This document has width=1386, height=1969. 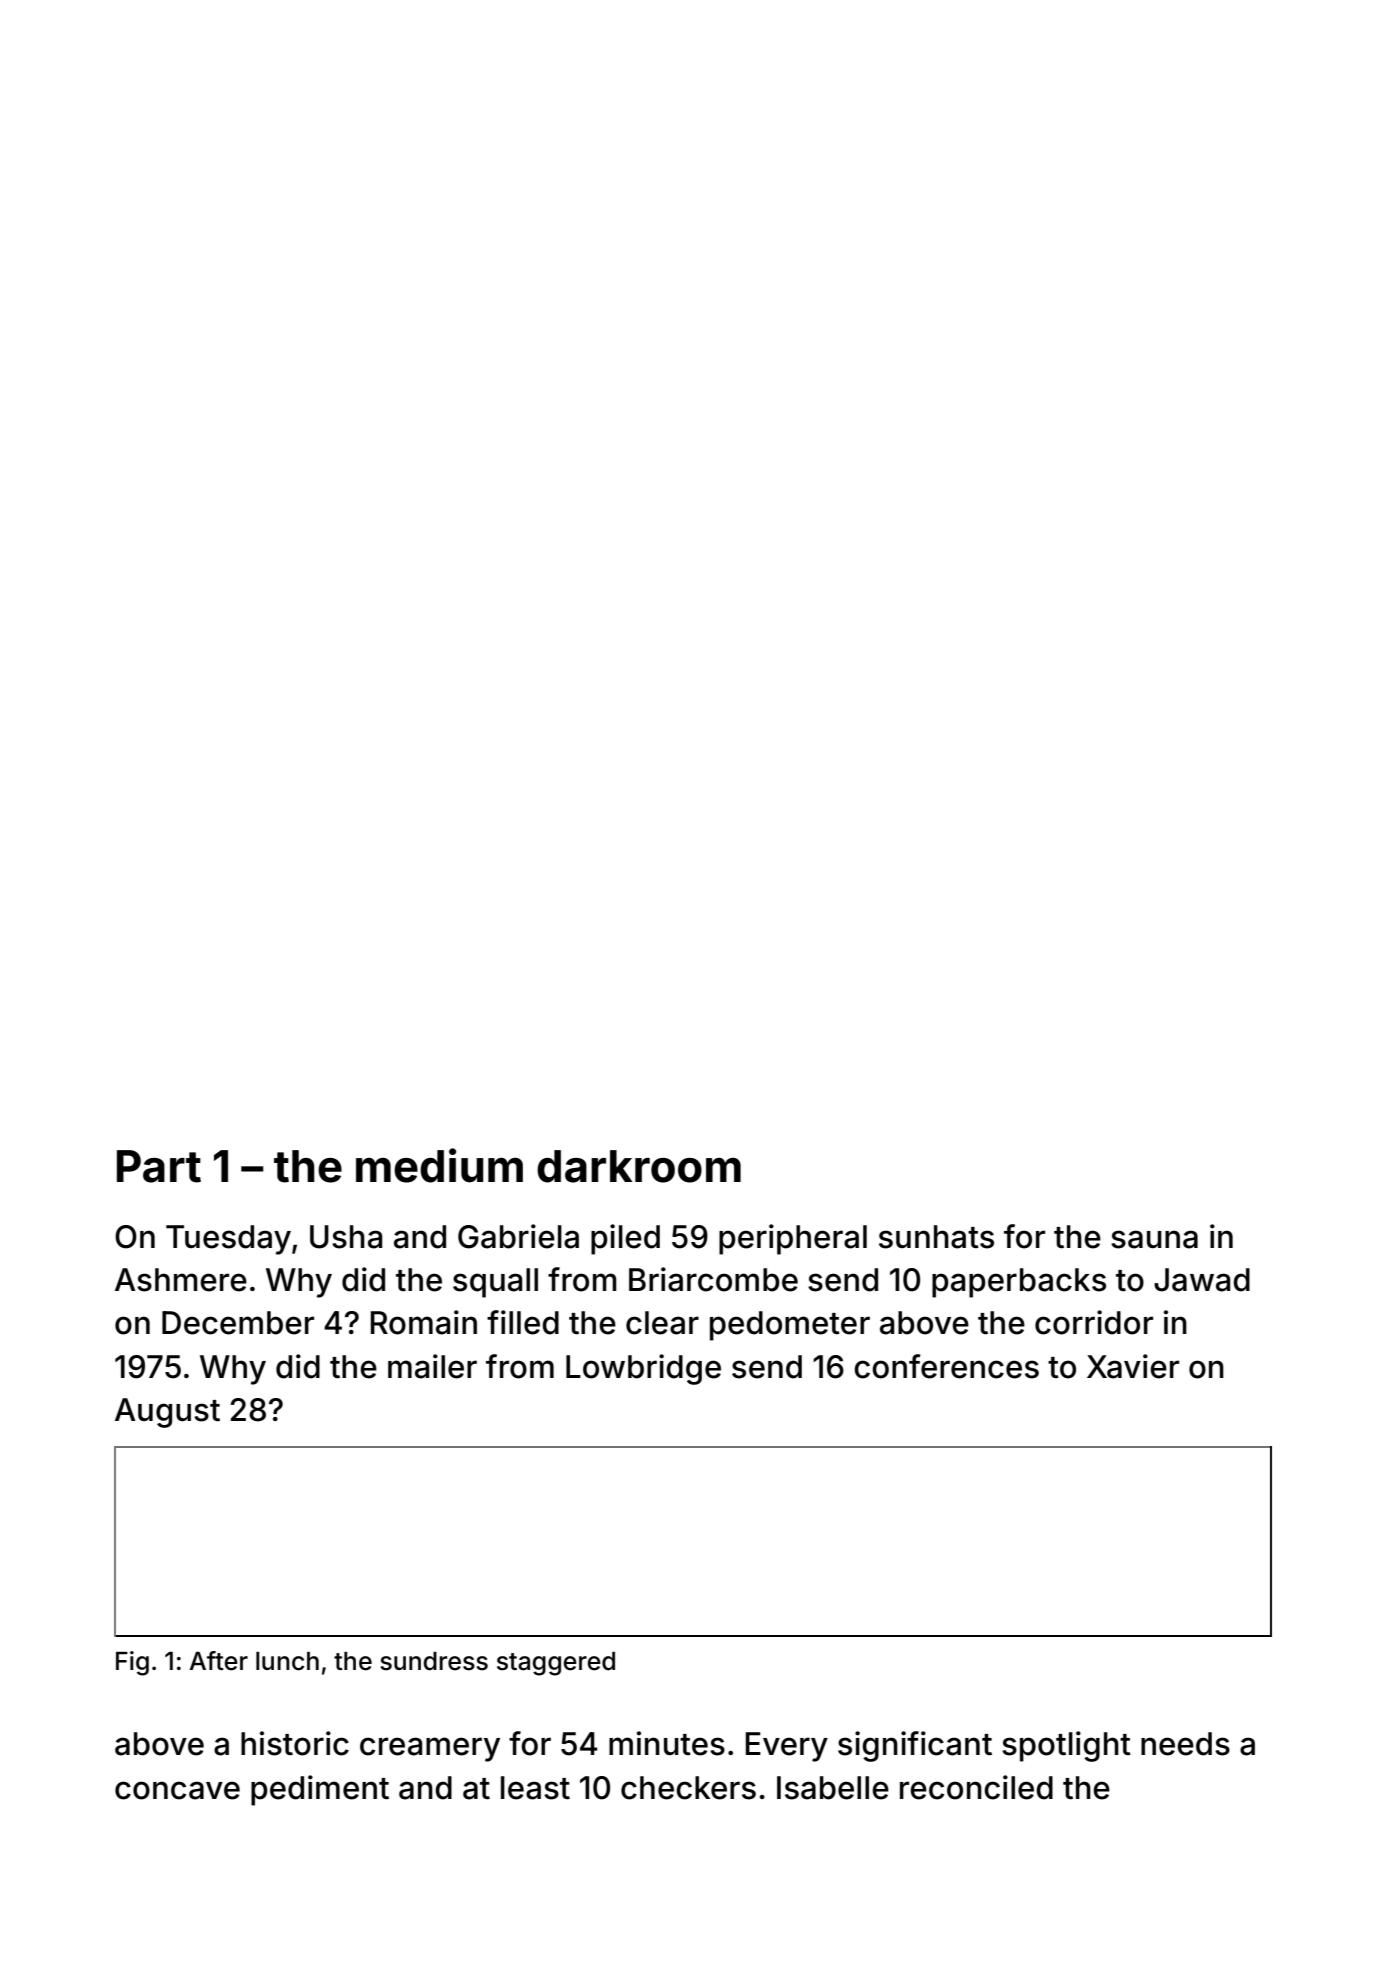 What do you see at coordinates (1133, 1366) in the document?
I see `Xavier` at bounding box center [1133, 1366].
